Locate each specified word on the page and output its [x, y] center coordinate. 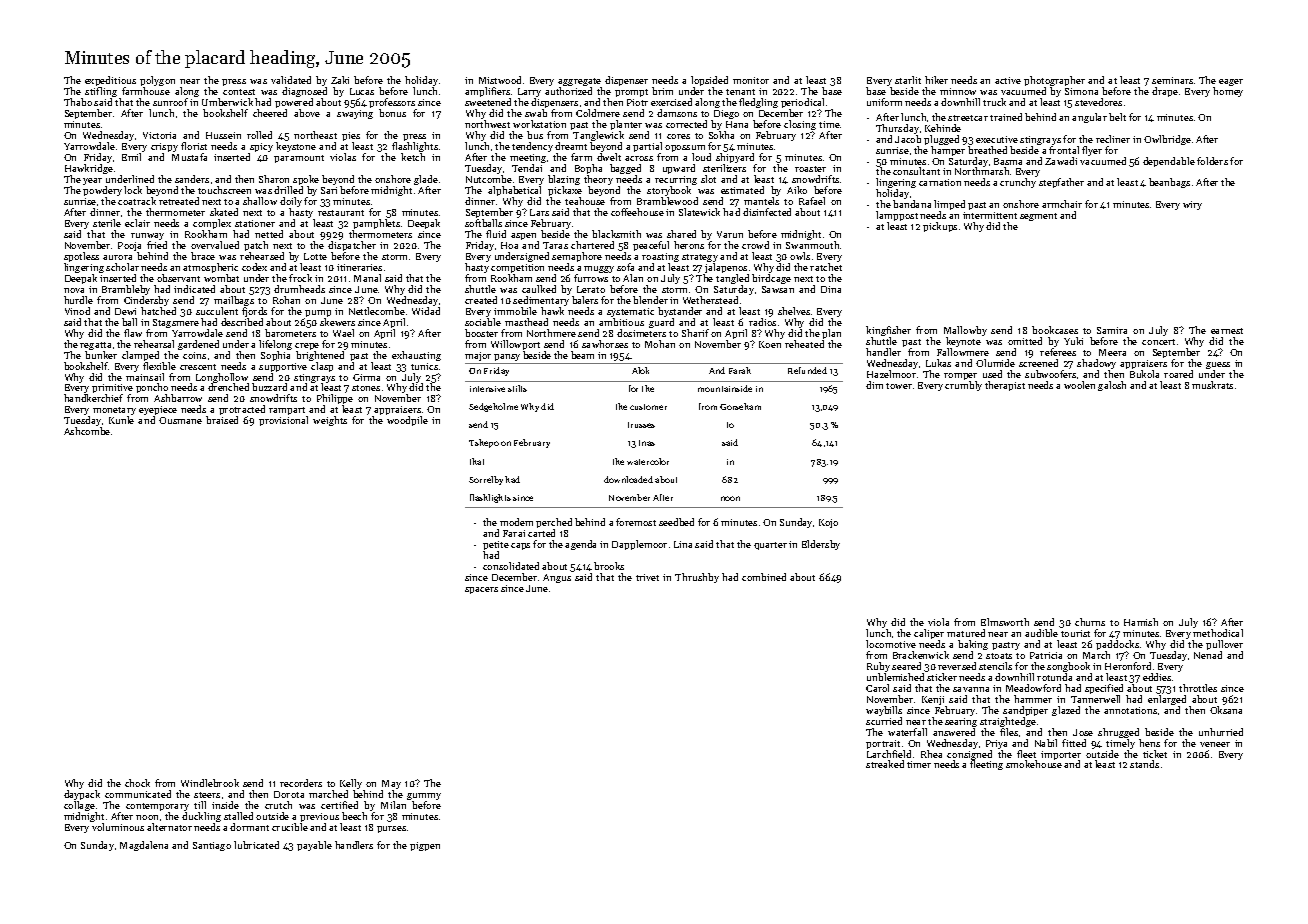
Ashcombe [87, 431]
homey [1228, 92]
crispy [164, 148]
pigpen [425, 846]
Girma [366, 377]
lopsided [709, 82]
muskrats [1212, 385]
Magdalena [144, 846]
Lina [683, 544]
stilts [517, 388]
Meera [1112, 352]
